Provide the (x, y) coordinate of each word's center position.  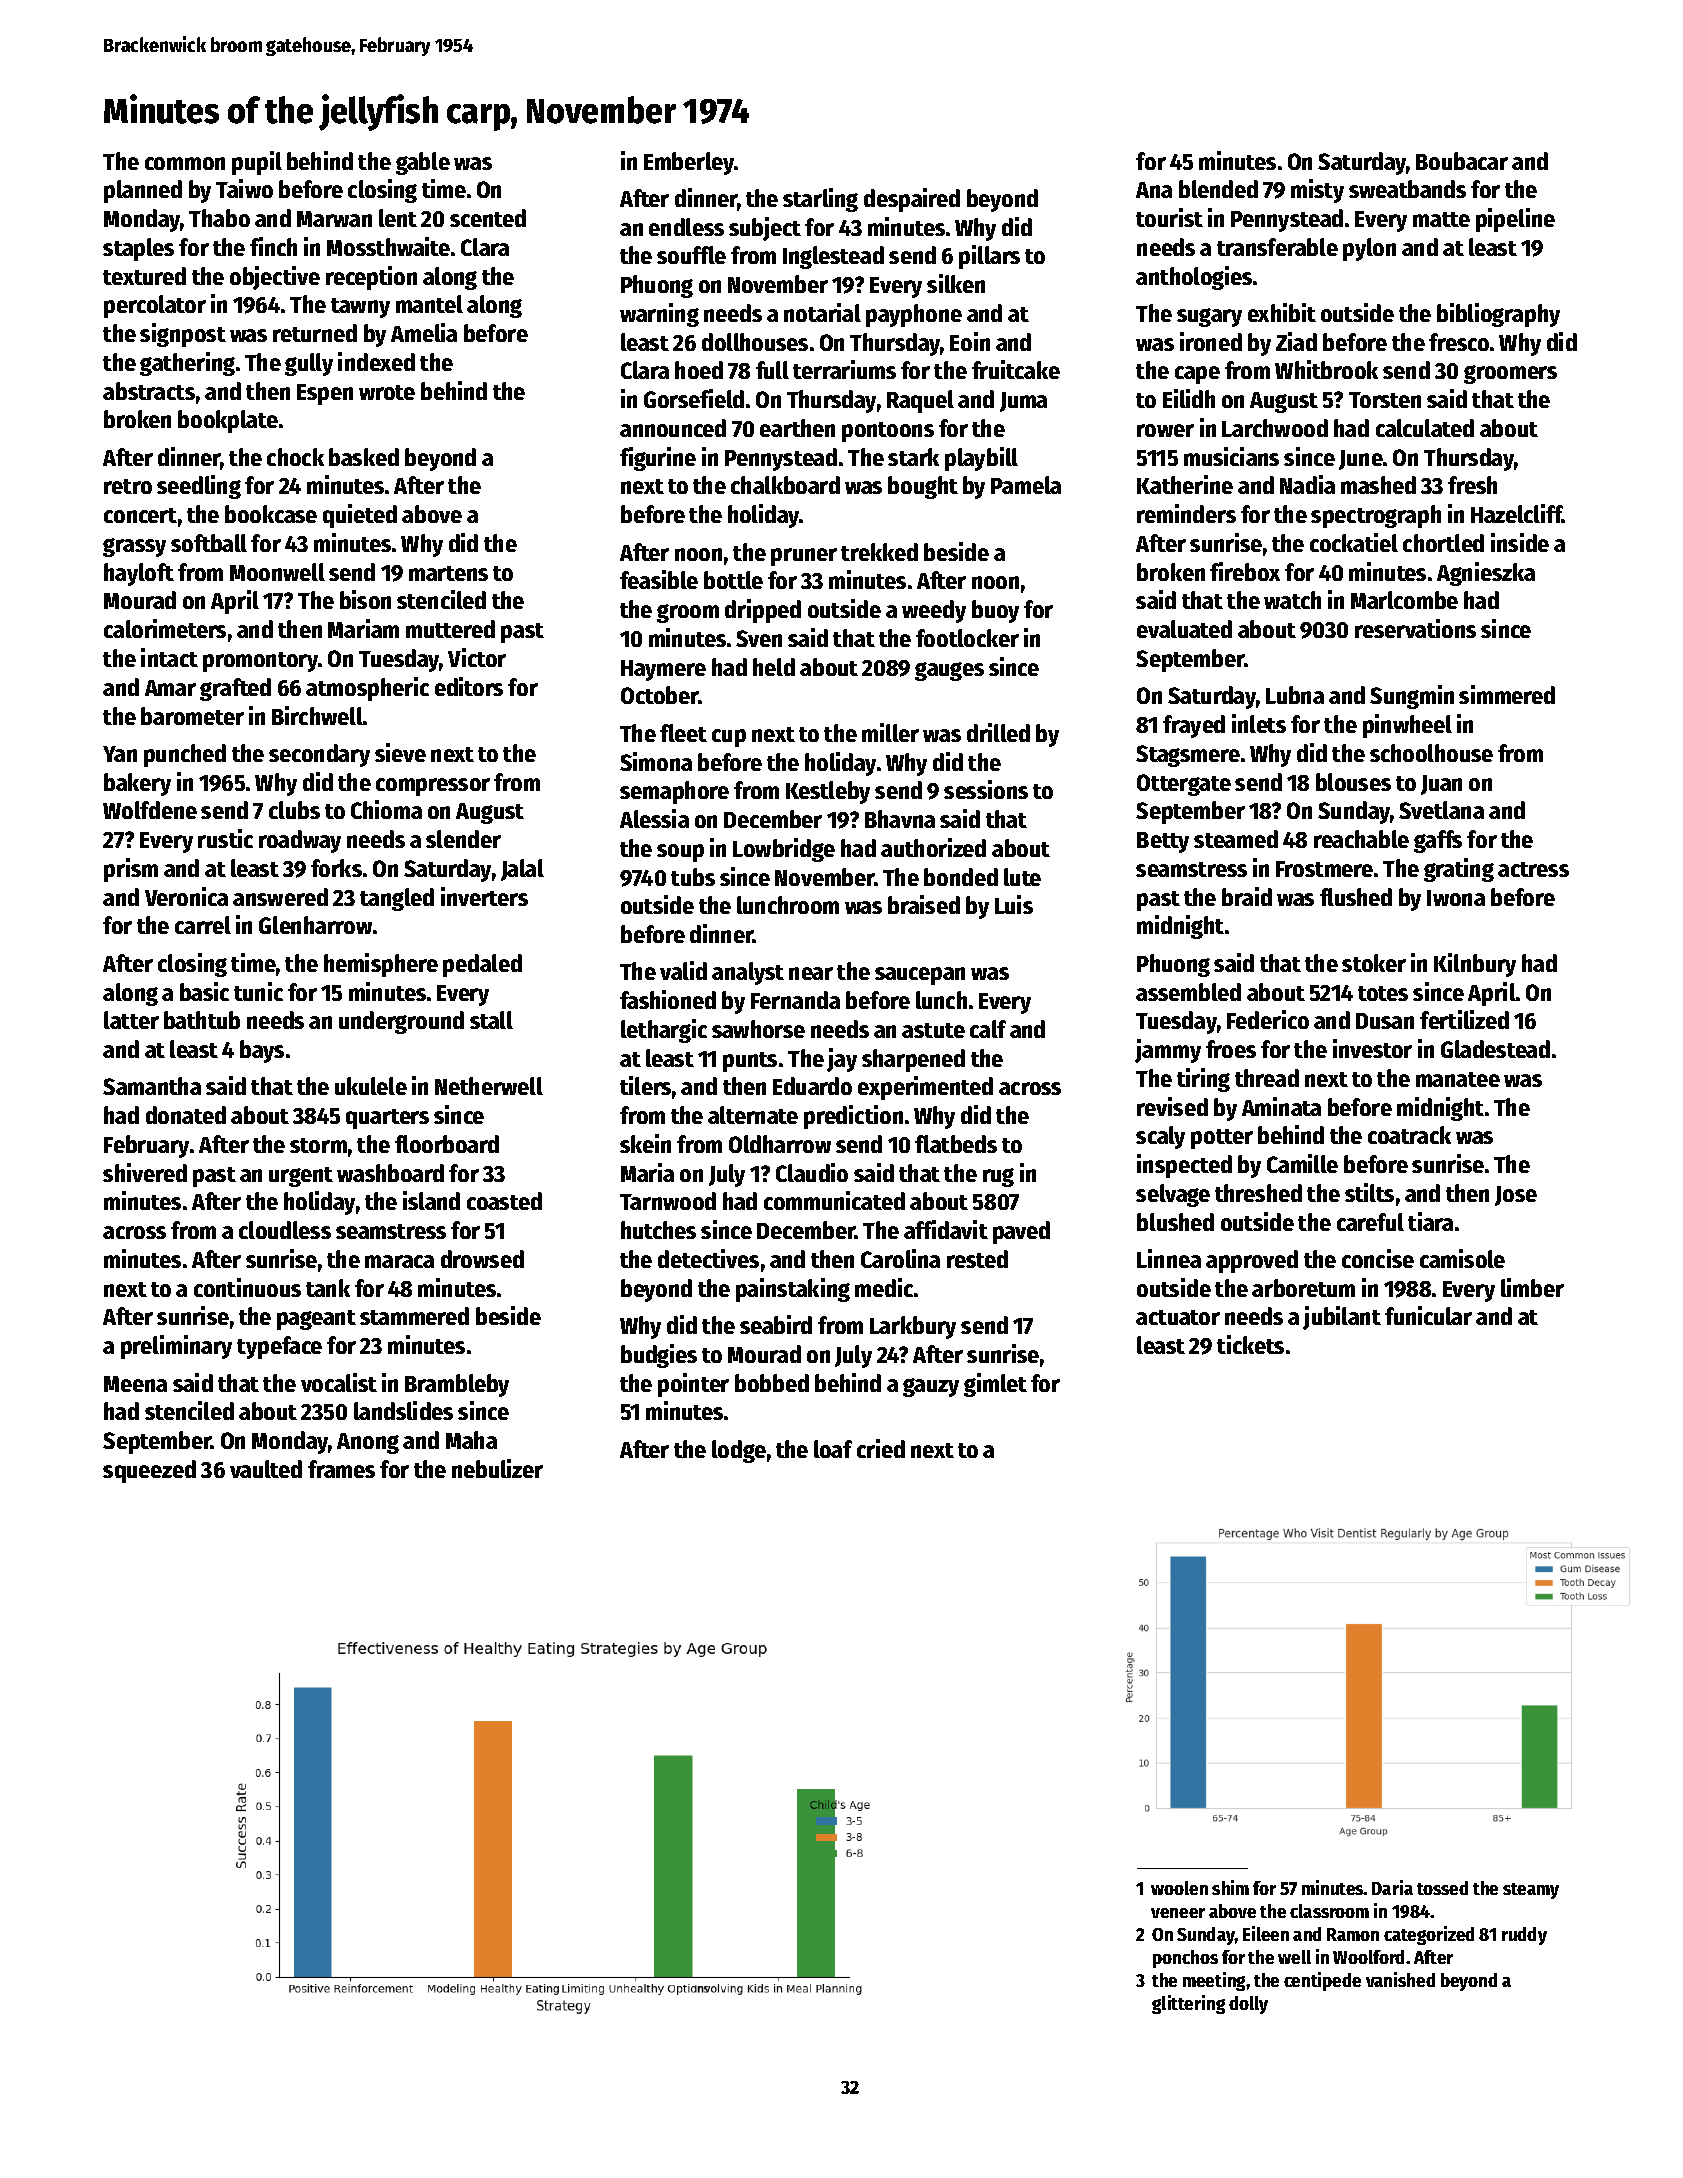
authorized (933, 847)
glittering (1188, 2004)
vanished (1400, 1979)
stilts (1369, 1192)
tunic (258, 991)
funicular (1428, 1315)
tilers (645, 1085)
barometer (192, 716)
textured (144, 276)
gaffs (1438, 841)
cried (881, 1448)
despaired (912, 200)
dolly (1248, 2005)
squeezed (149, 1471)
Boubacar (1462, 161)
